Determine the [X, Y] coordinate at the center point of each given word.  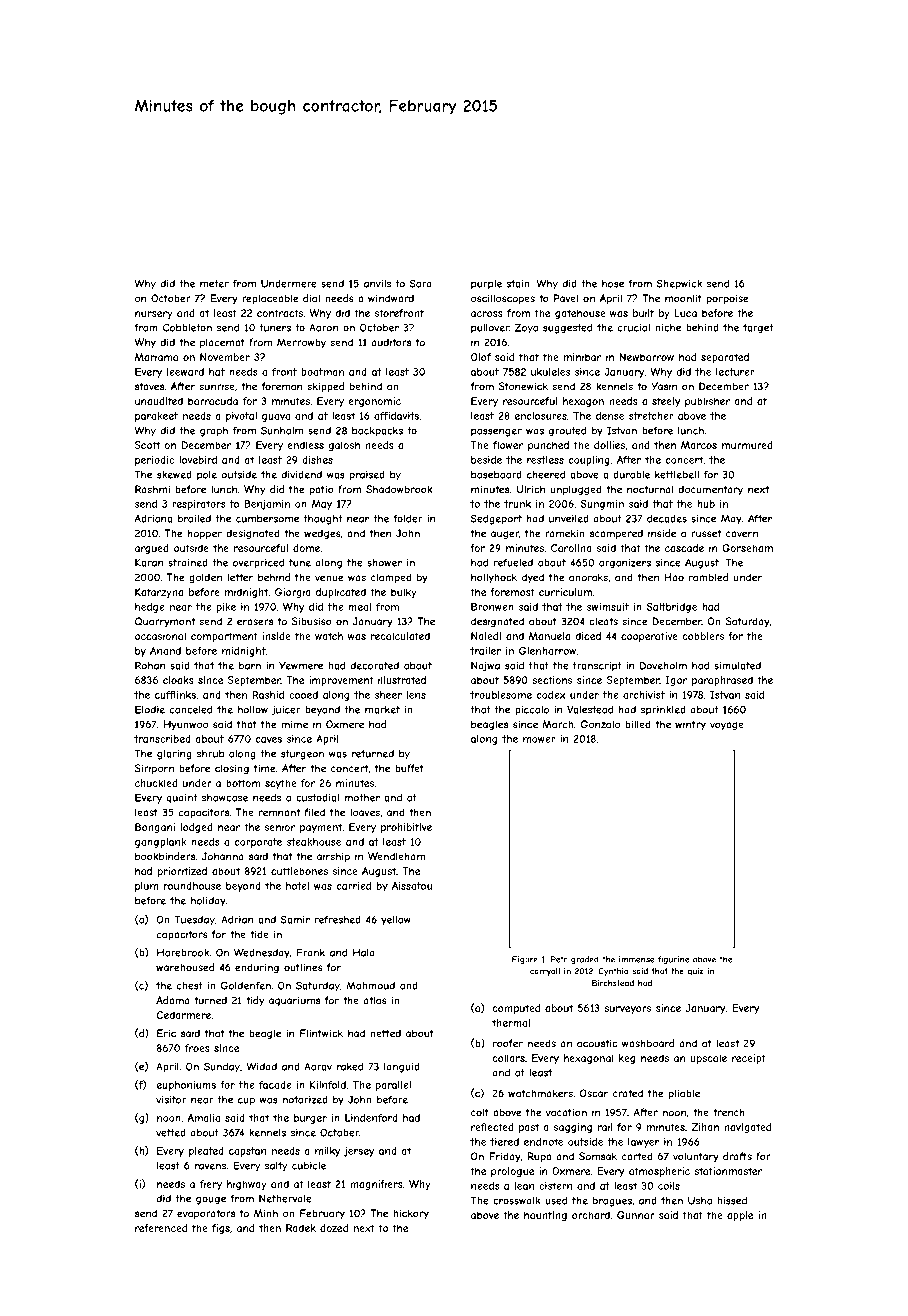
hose [613, 284]
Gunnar [636, 1215]
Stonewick [523, 386]
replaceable [270, 299]
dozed [334, 1228]
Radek [301, 1228]
